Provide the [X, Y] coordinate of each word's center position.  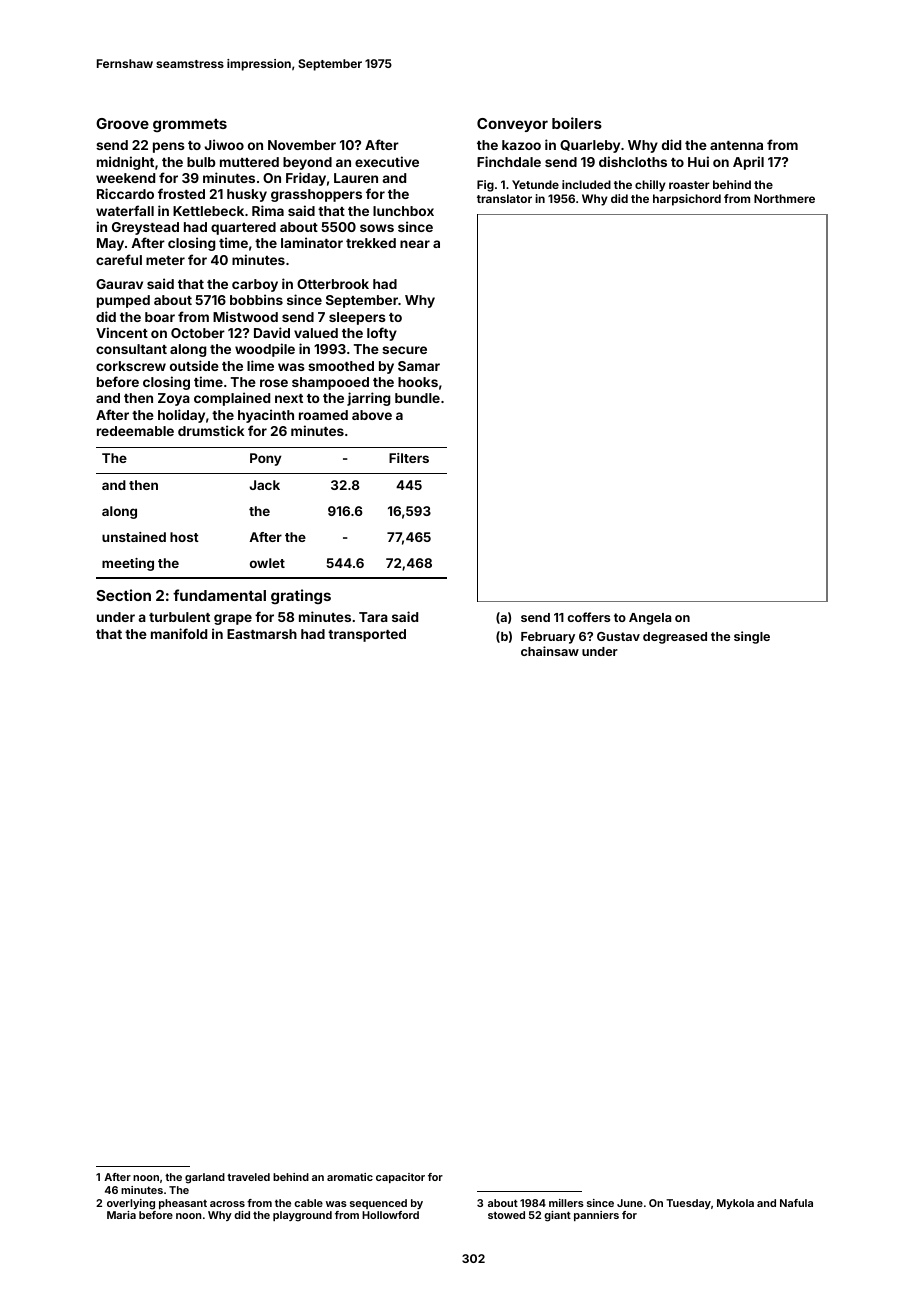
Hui [698, 161]
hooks [418, 382]
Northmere [784, 198]
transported [367, 635]
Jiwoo [224, 144]
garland [205, 1178]
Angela [650, 619]
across [227, 1204]
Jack [264, 485]
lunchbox [403, 211]
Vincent [122, 332]
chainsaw [550, 651]
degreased [675, 638]
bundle [417, 398]
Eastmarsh [262, 634]
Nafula [796, 1203]
